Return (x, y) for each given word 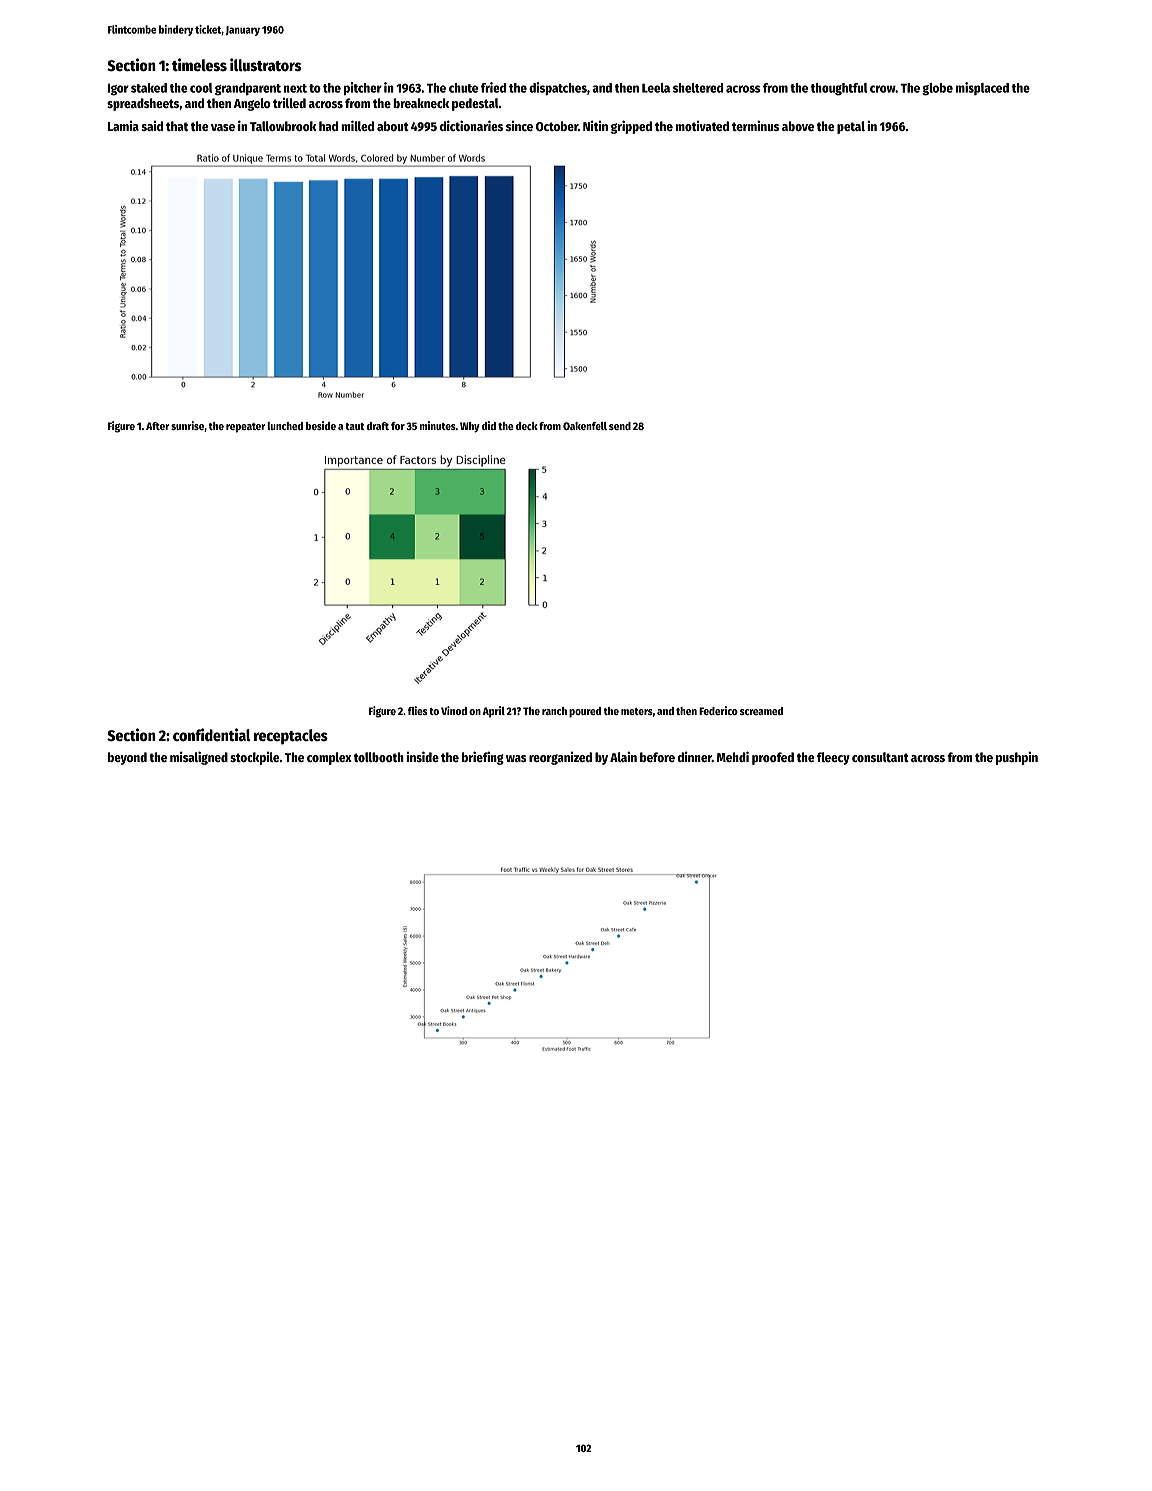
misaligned (199, 758)
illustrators (266, 64)
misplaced (982, 88)
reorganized (560, 758)
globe (937, 89)
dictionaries (471, 125)
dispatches (558, 88)
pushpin (1017, 758)
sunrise (187, 425)
